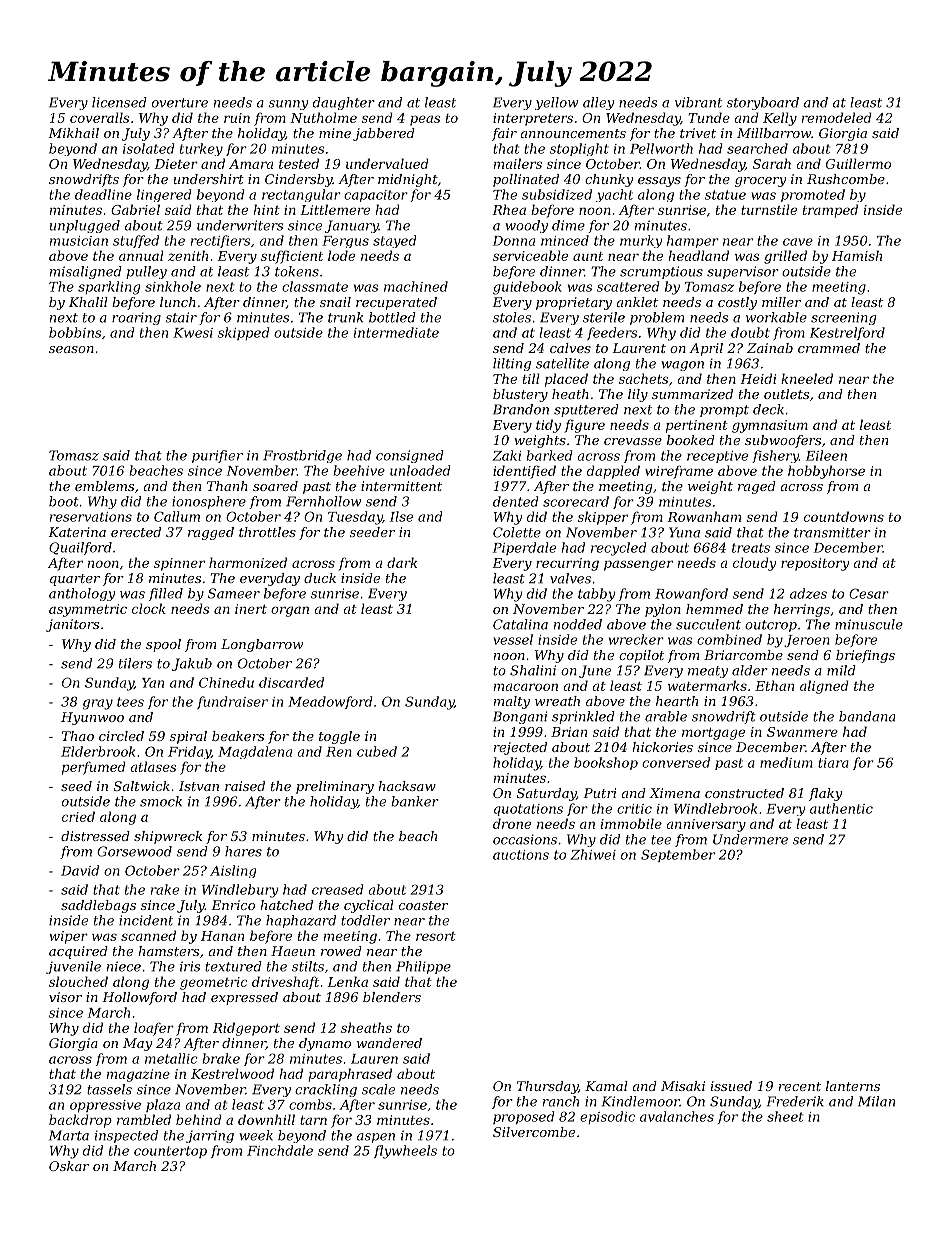  What do you see at coordinates (520, 395) in the image?
I see `blustery` at bounding box center [520, 395].
